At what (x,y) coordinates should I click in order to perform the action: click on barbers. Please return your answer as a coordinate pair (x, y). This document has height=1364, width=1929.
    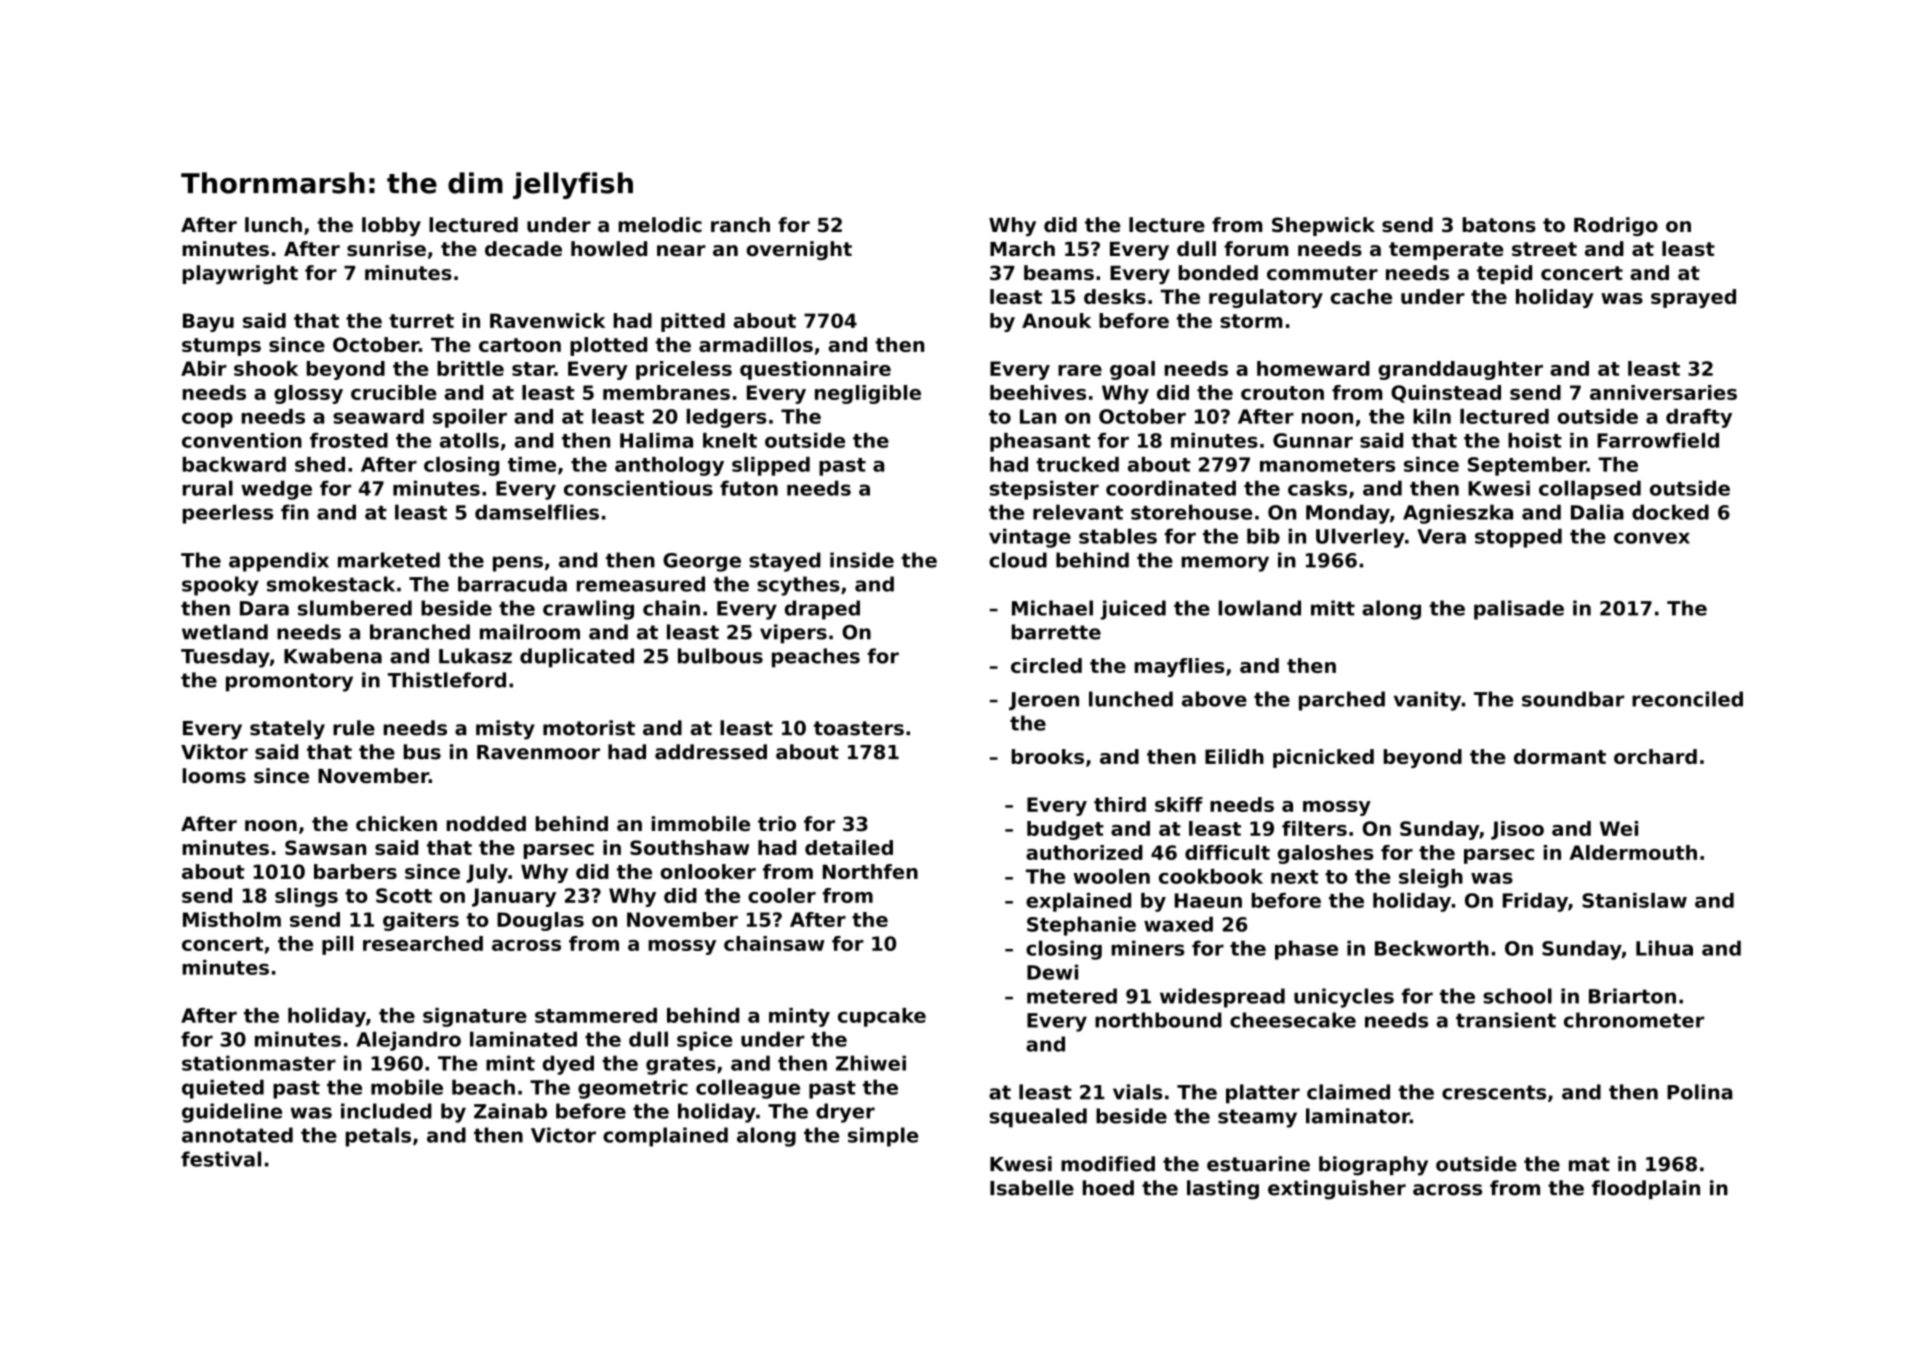
    Looking at the image, I should click on (355, 871).
